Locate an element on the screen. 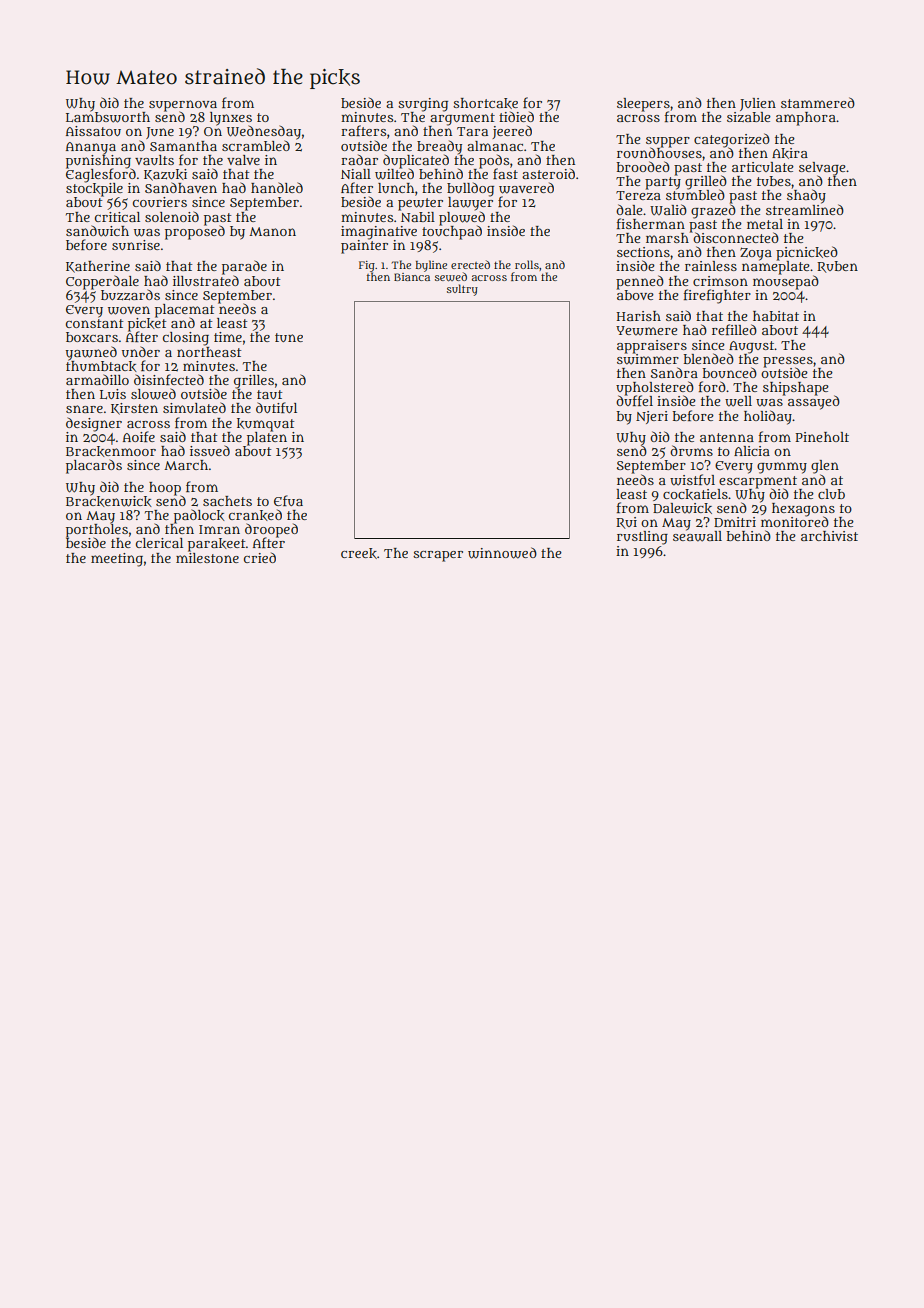 This screenshot has width=924, height=1308. Julien is located at coordinates (758, 104).
